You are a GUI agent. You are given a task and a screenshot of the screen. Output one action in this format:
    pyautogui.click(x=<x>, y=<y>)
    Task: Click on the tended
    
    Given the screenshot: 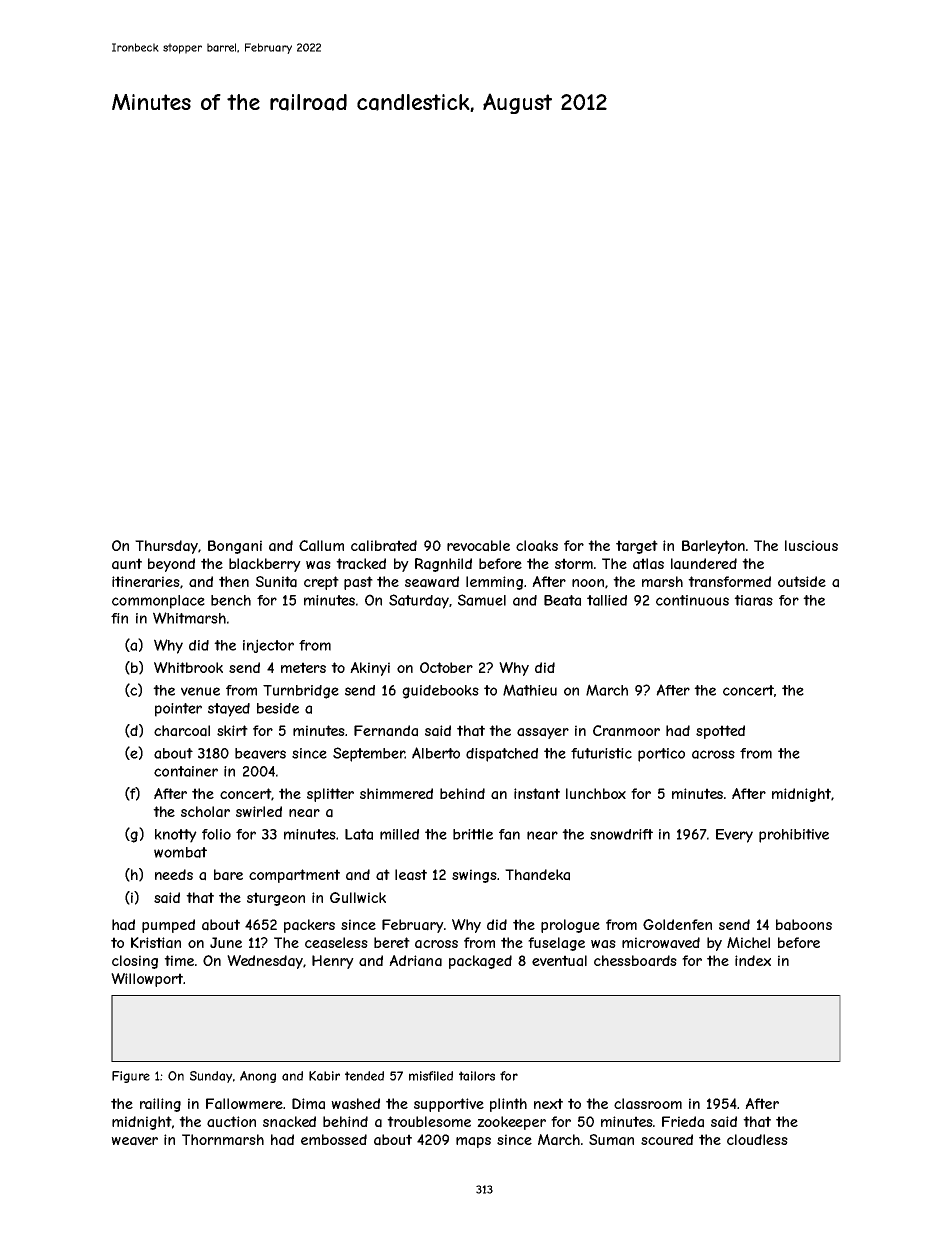 What is the action you would take?
    pyautogui.click(x=364, y=1076)
